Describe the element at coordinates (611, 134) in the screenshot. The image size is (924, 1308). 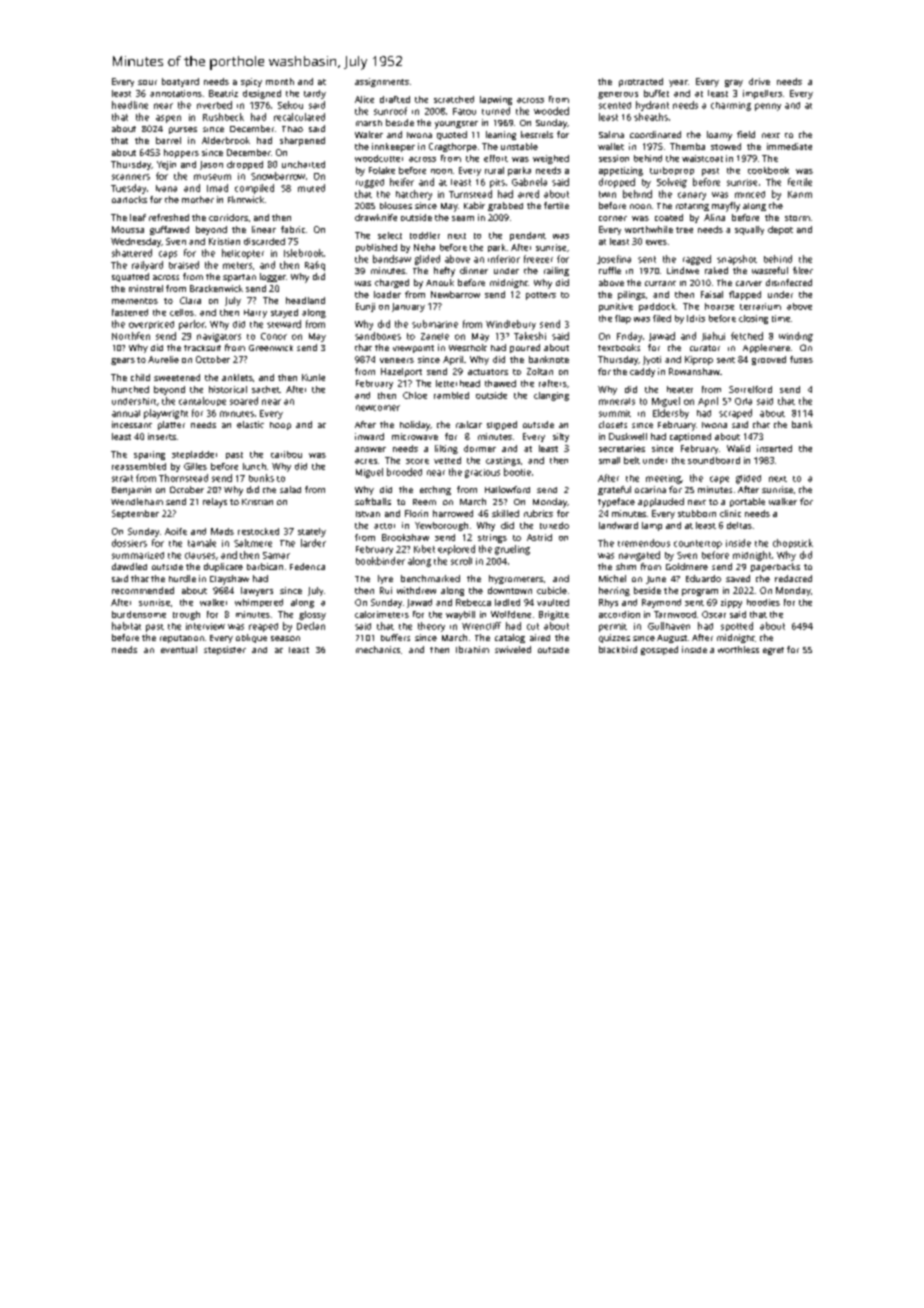
I see `Salma` at that location.
